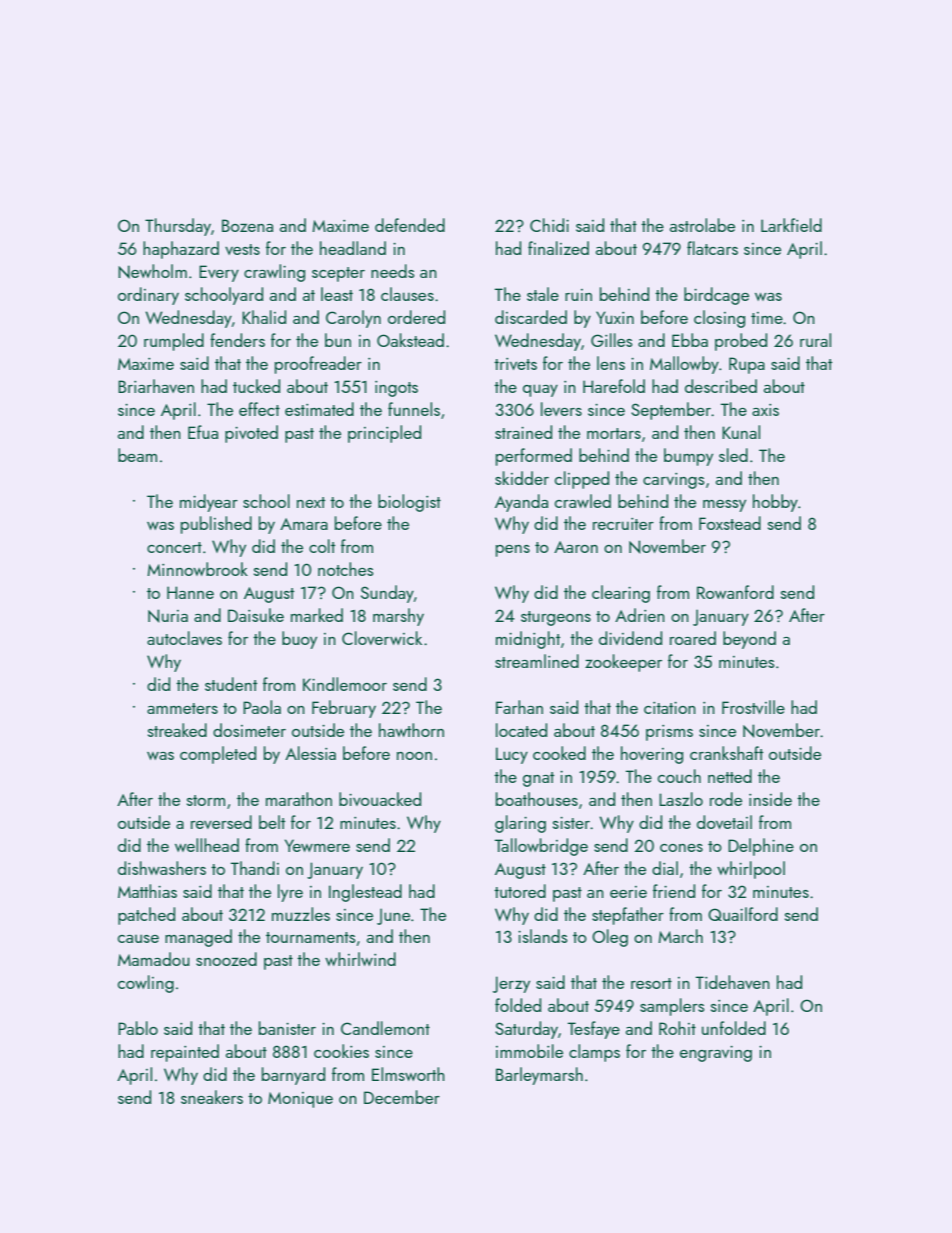 The height and width of the screenshot is (1233, 952). What do you see at coordinates (178, 227) in the screenshot?
I see `Thursday` at bounding box center [178, 227].
